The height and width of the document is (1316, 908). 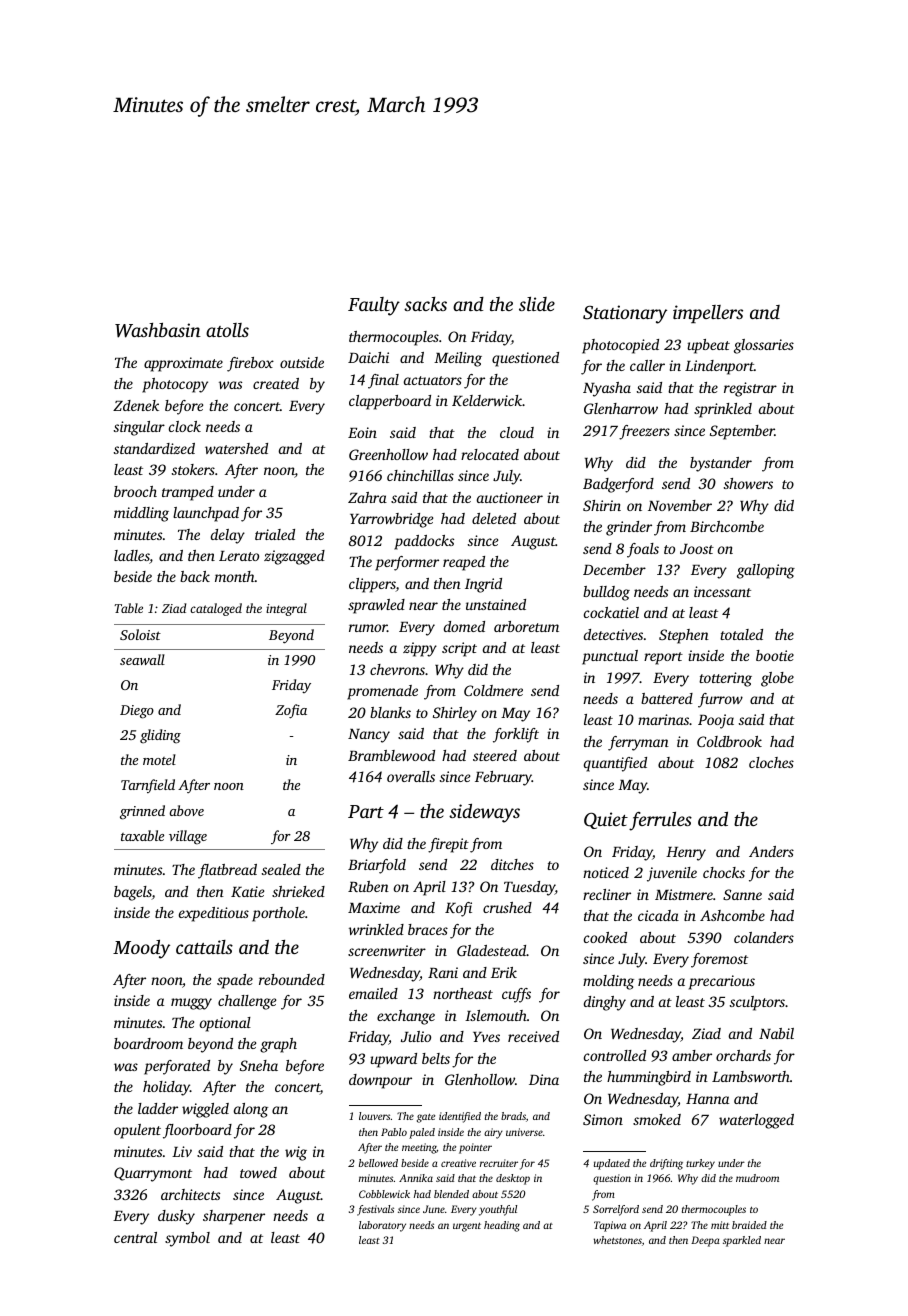 I want to click on central, so click(x=135, y=1237).
